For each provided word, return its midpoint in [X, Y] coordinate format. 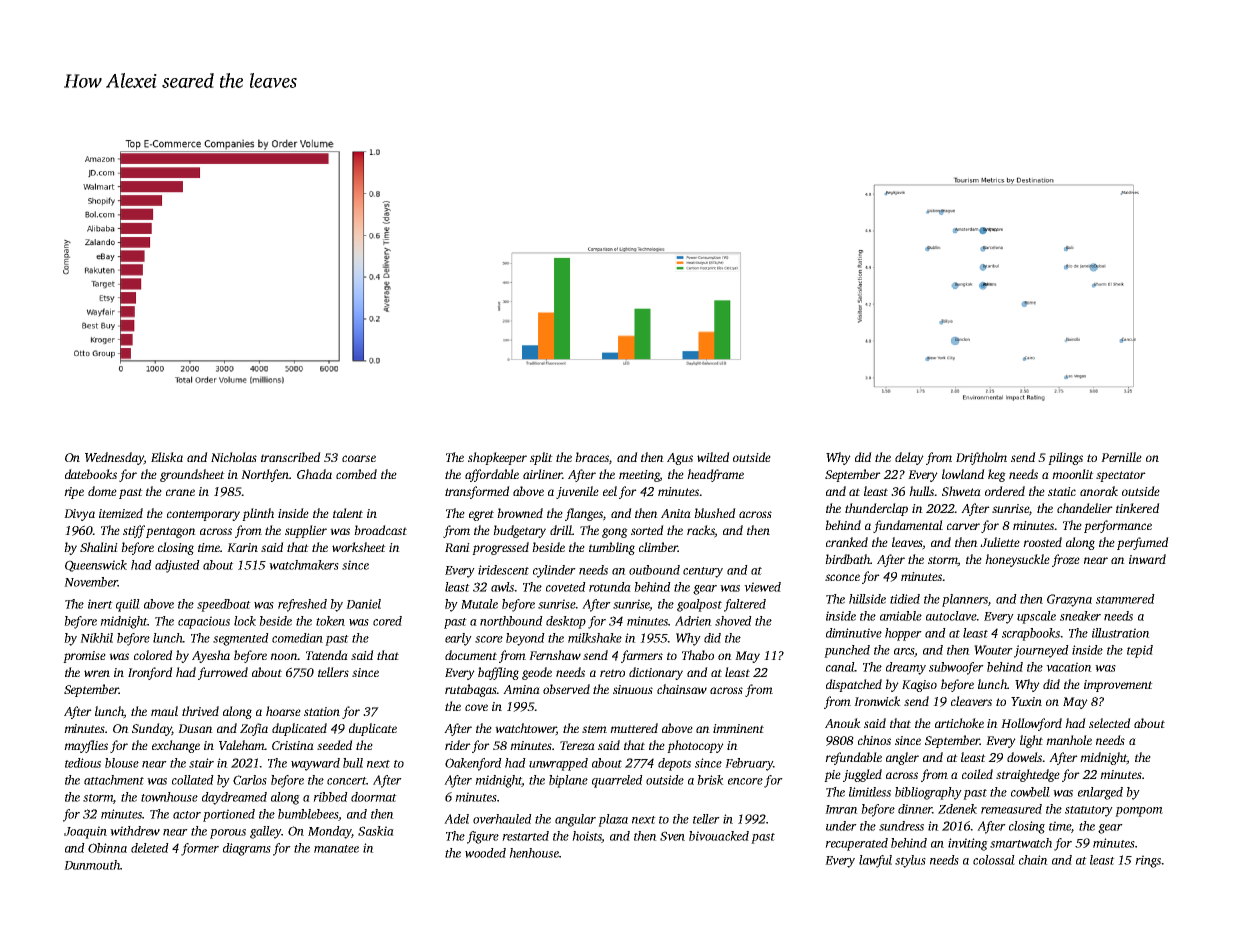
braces [592, 457]
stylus [910, 861]
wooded [485, 853]
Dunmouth [92, 865]
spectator [1121, 476]
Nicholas [234, 457]
